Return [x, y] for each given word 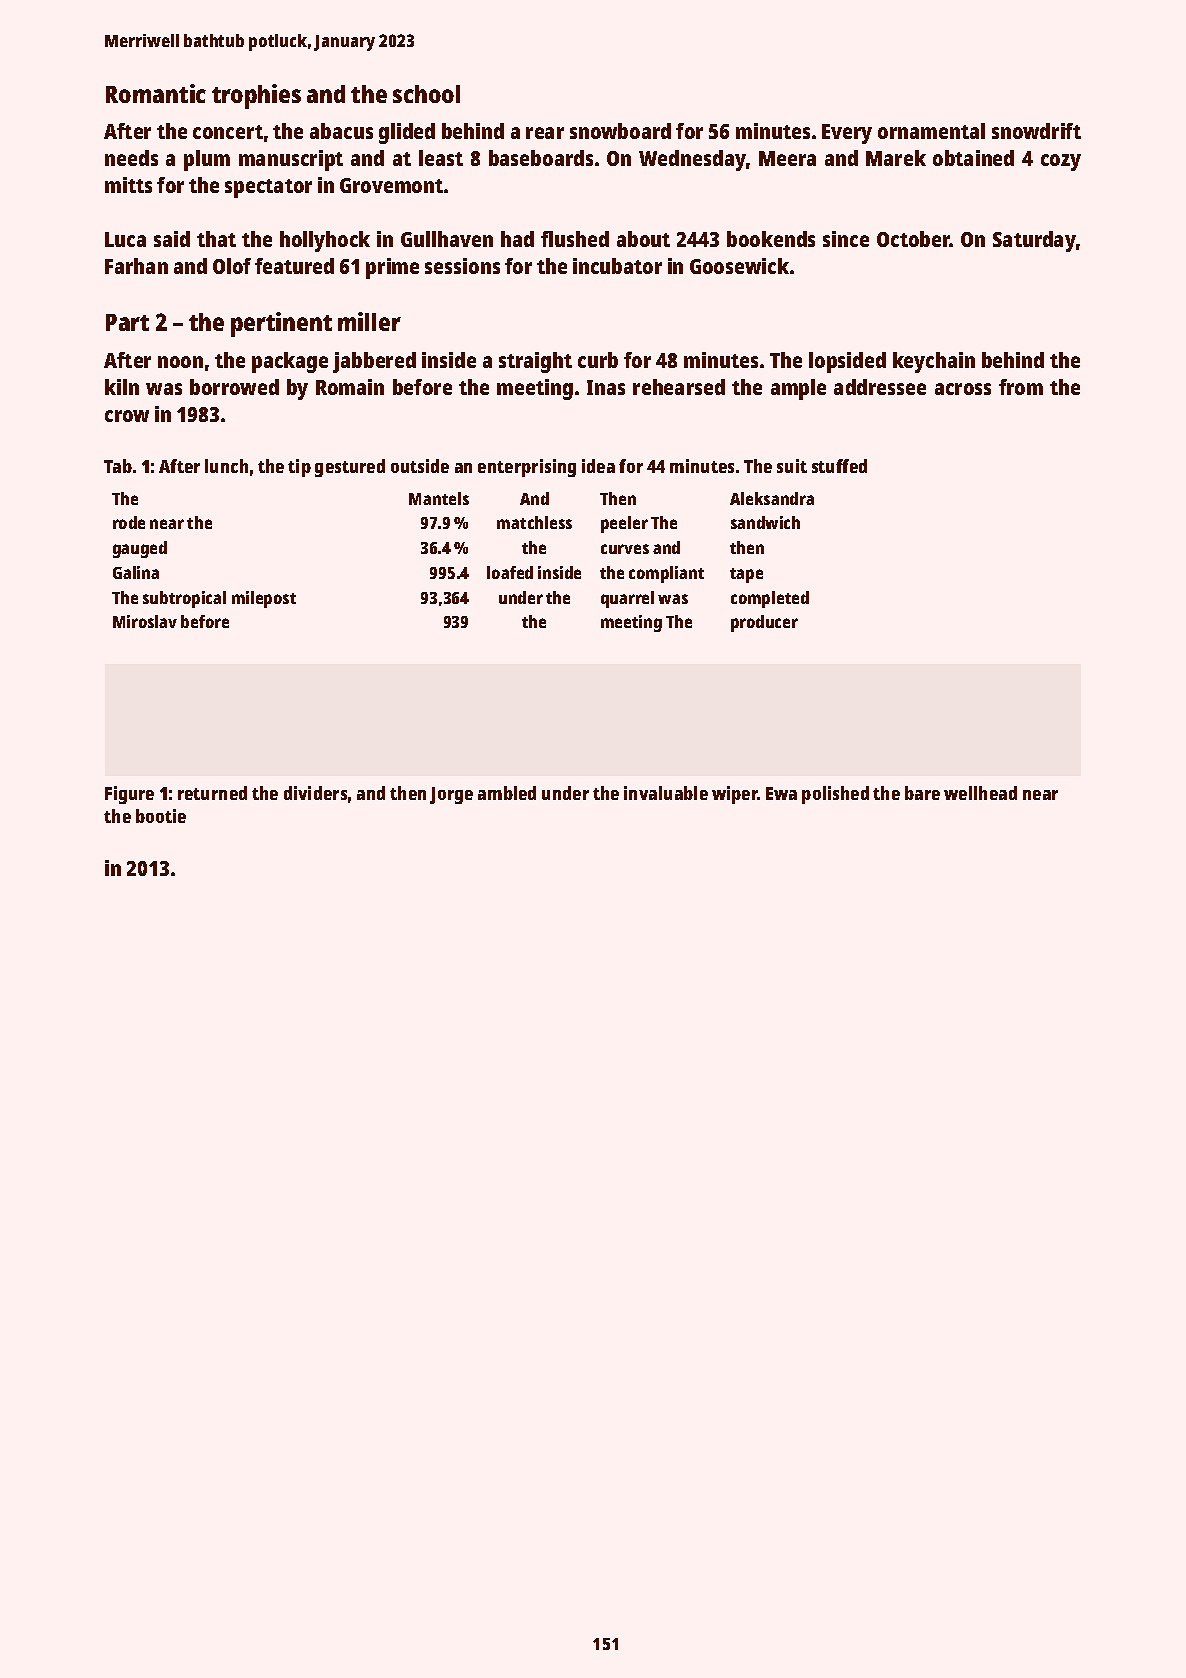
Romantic [156, 93]
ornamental [931, 131]
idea [598, 466]
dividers [315, 793]
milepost [264, 599]
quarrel [627, 599]
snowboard [620, 131]
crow [127, 416]
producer [764, 623]
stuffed [839, 466]
